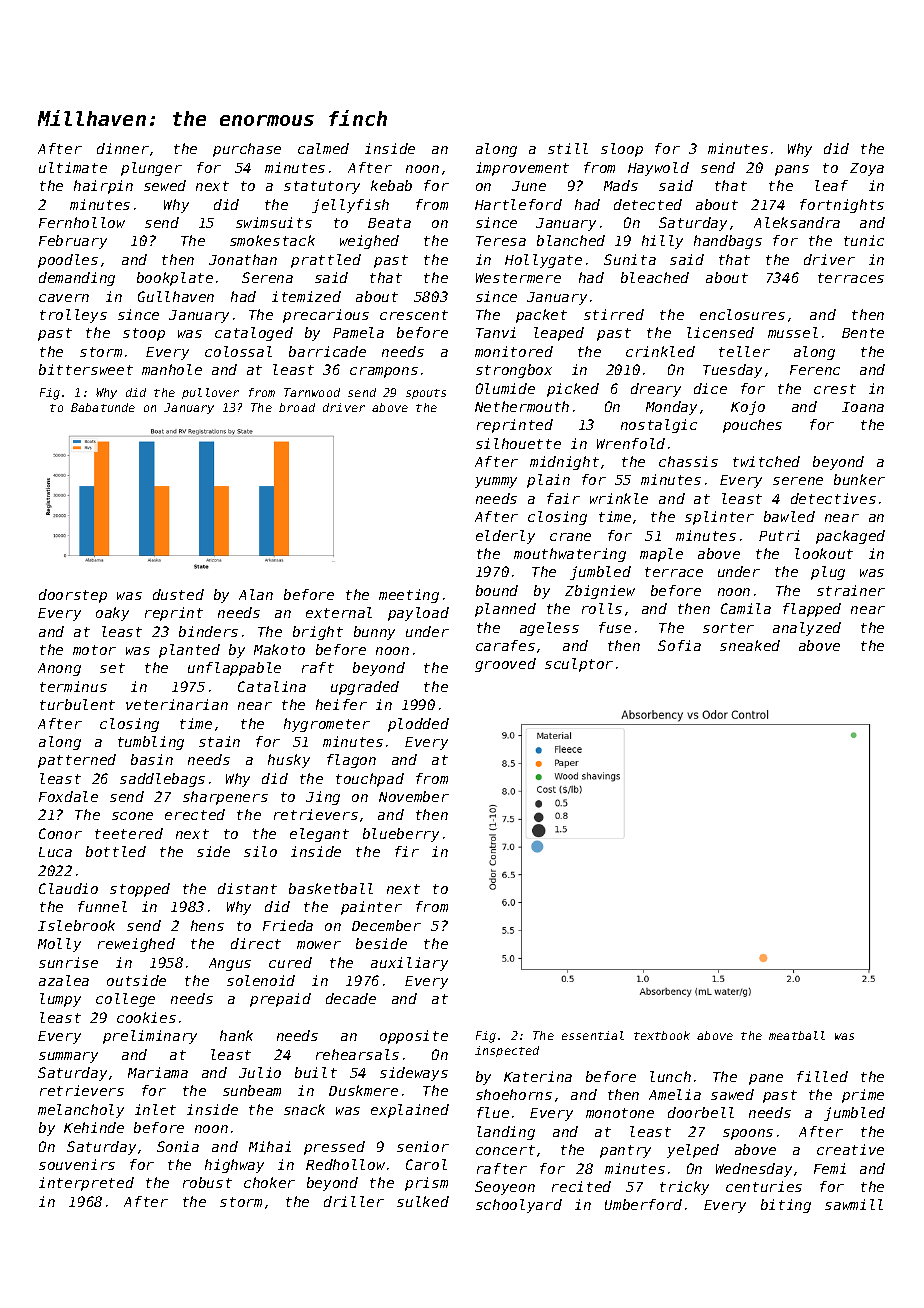 This screenshot has height=1308, width=924. What do you see at coordinates (662, 1035) in the screenshot?
I see `textbook` at bounding box center [662, 1035].
